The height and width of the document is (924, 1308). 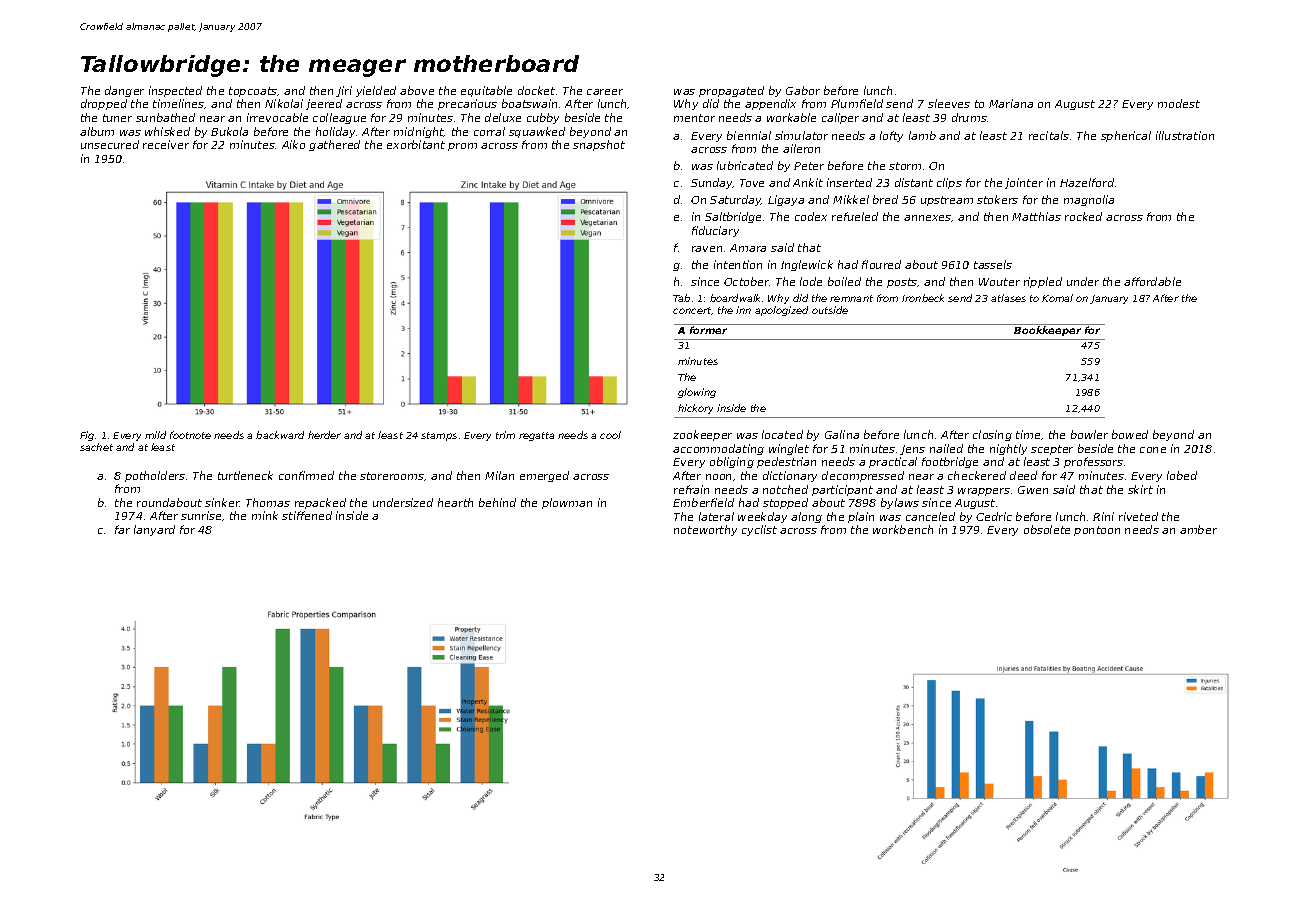 What do you see at coordinates (253, 92) in the document?
I see `topcoats` at bounding box center [253, 92].
